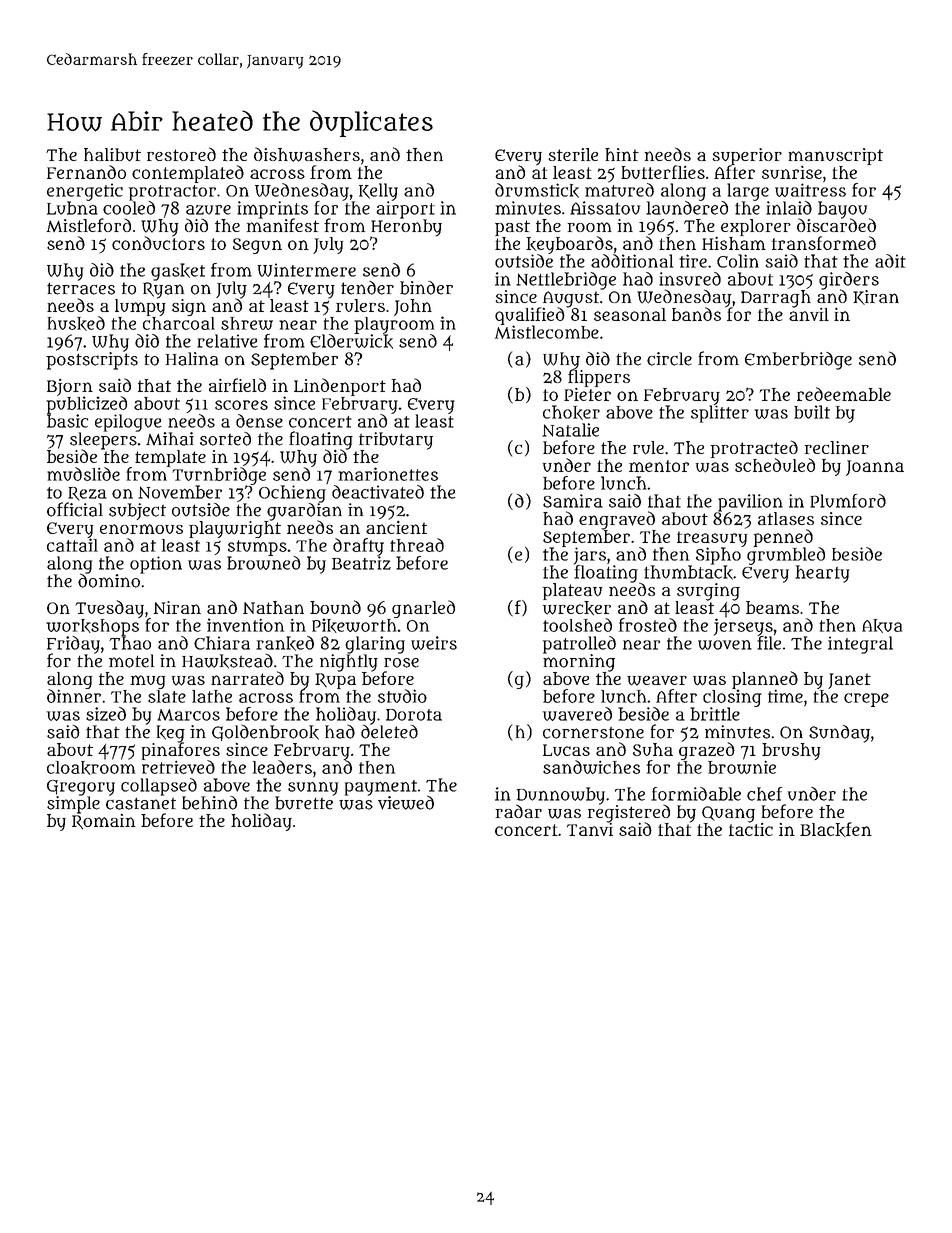 The image size is (952, 1233). Describe the element at coordinates (103, 821) in the screenshot. I see `Romain` at that location.
